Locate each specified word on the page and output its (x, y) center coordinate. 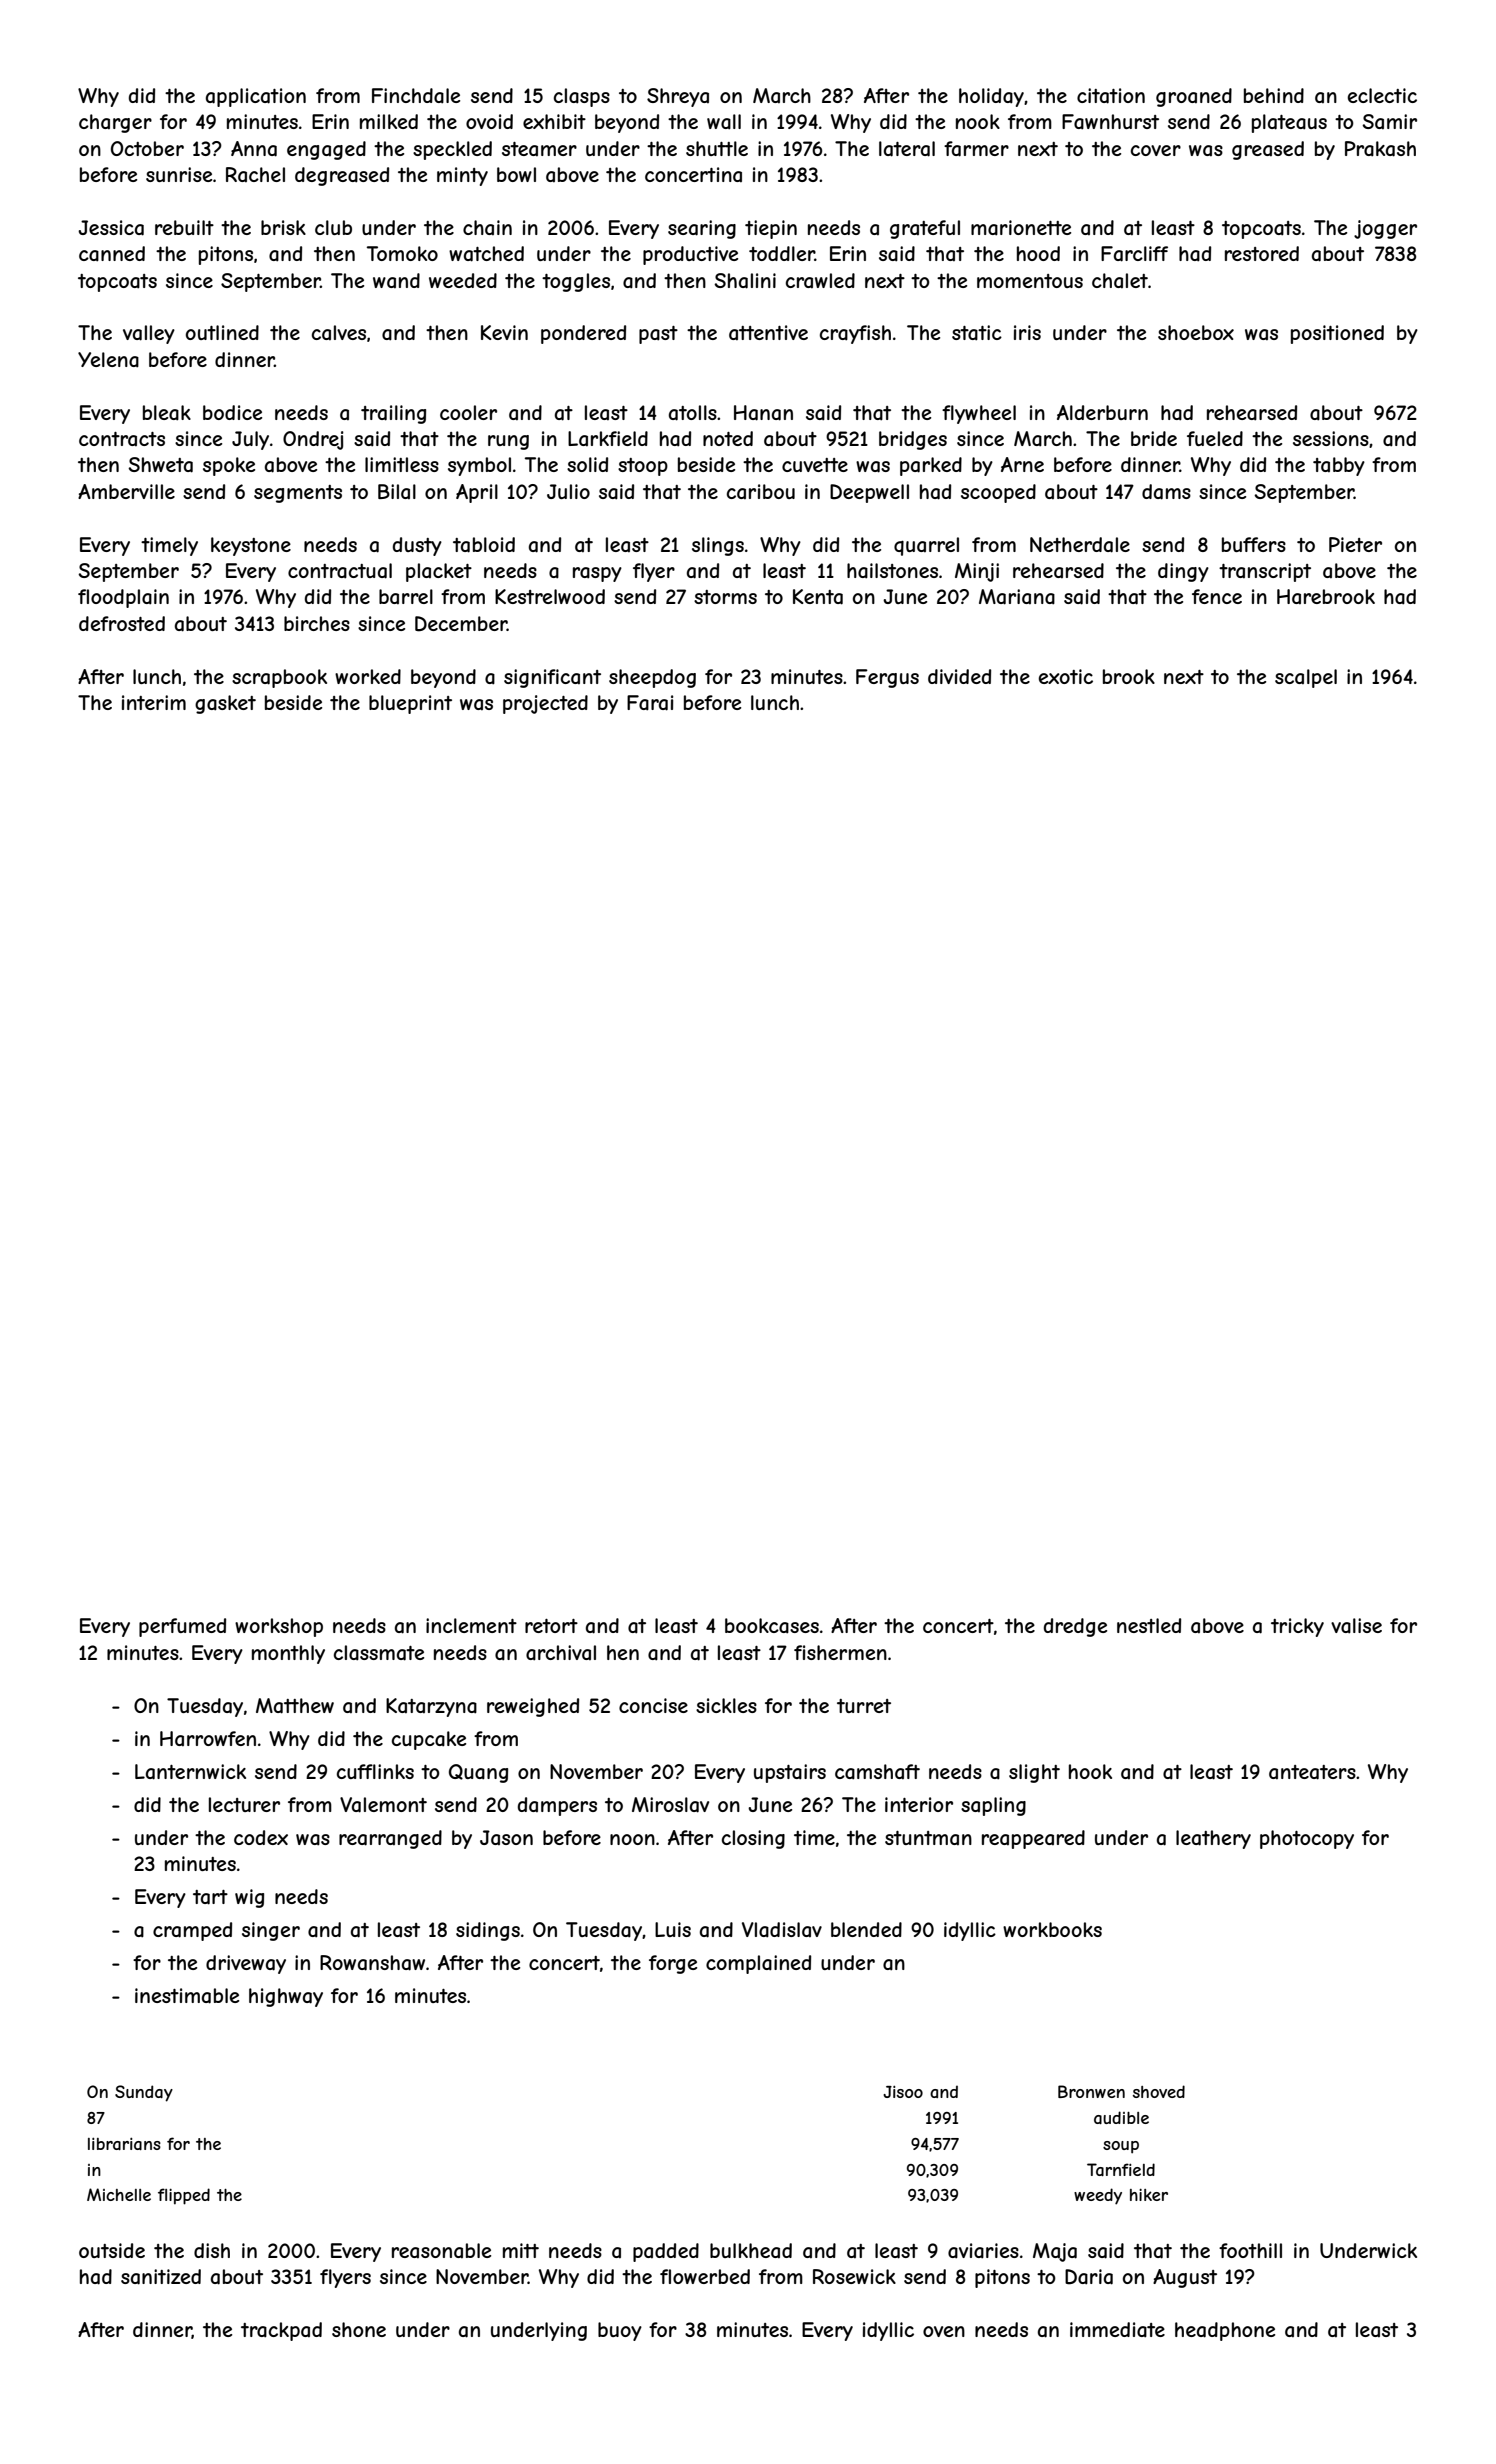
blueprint (410, 704)
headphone (1225, 2331)
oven (944, 2331)
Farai (650, 703)
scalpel (1306, 678)
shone (359, 2329)
